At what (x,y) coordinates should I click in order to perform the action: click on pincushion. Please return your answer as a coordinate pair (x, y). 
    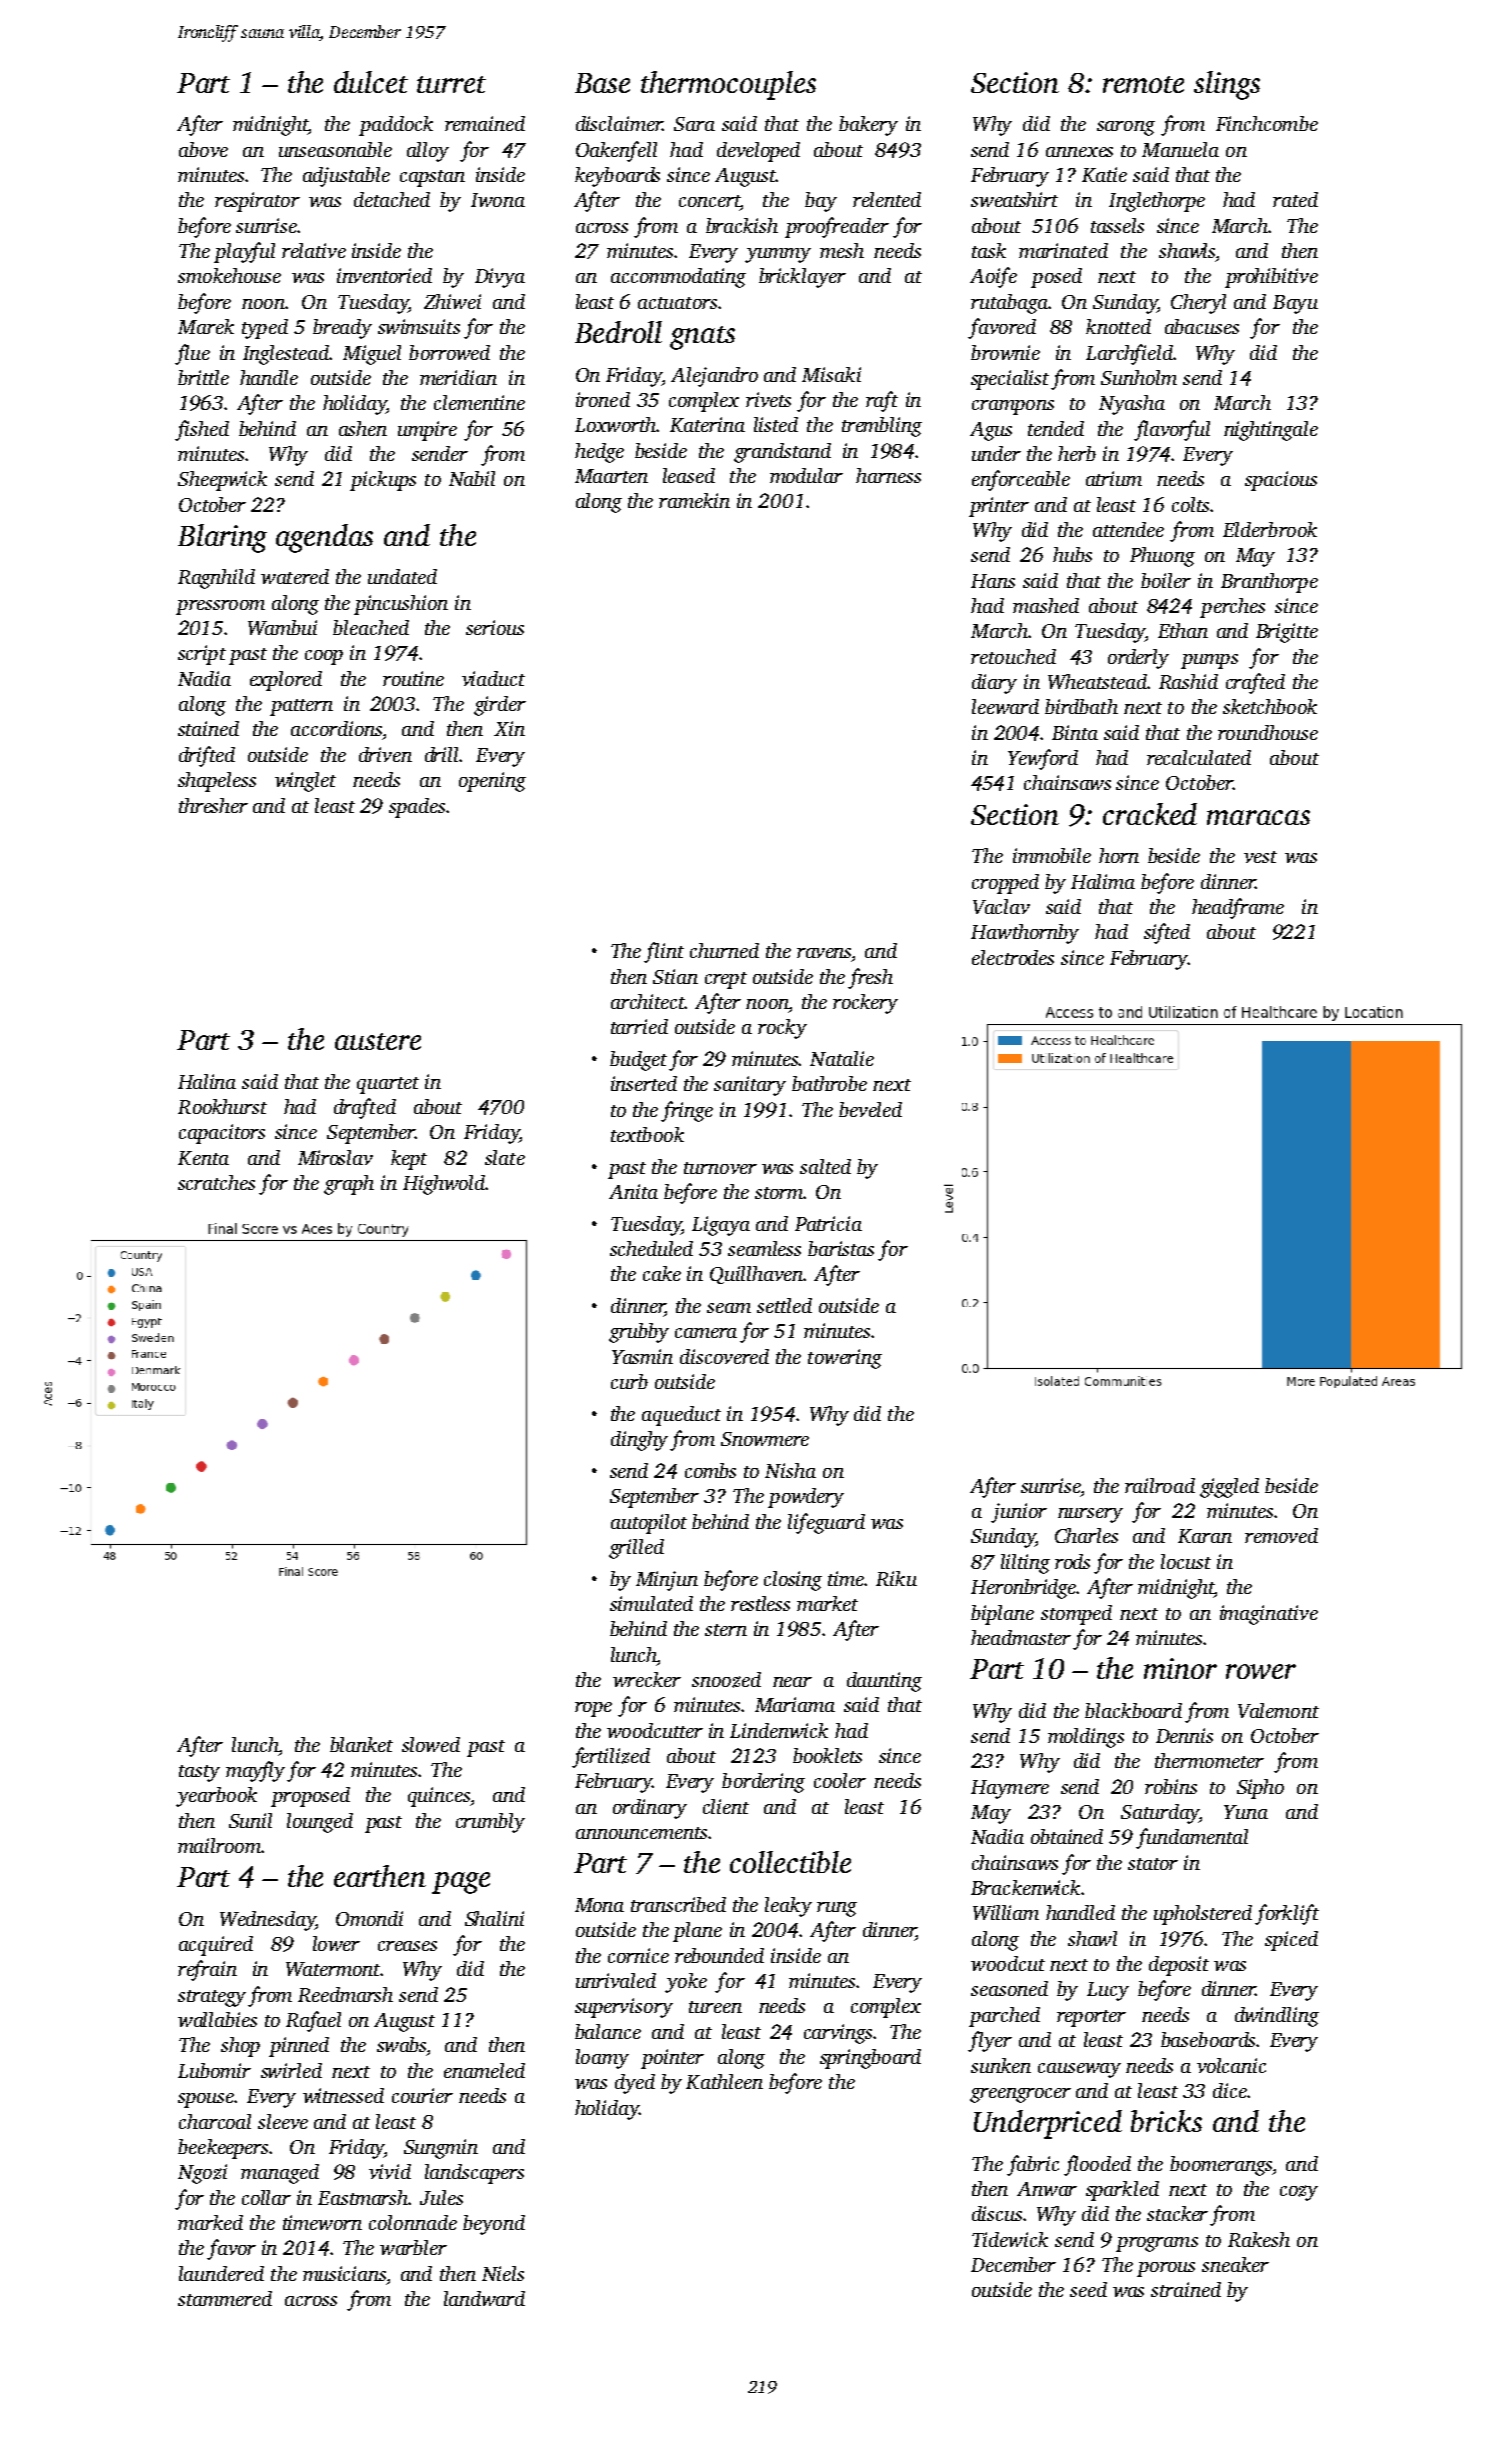
    Looking at the image, I should click on (401, 605).
